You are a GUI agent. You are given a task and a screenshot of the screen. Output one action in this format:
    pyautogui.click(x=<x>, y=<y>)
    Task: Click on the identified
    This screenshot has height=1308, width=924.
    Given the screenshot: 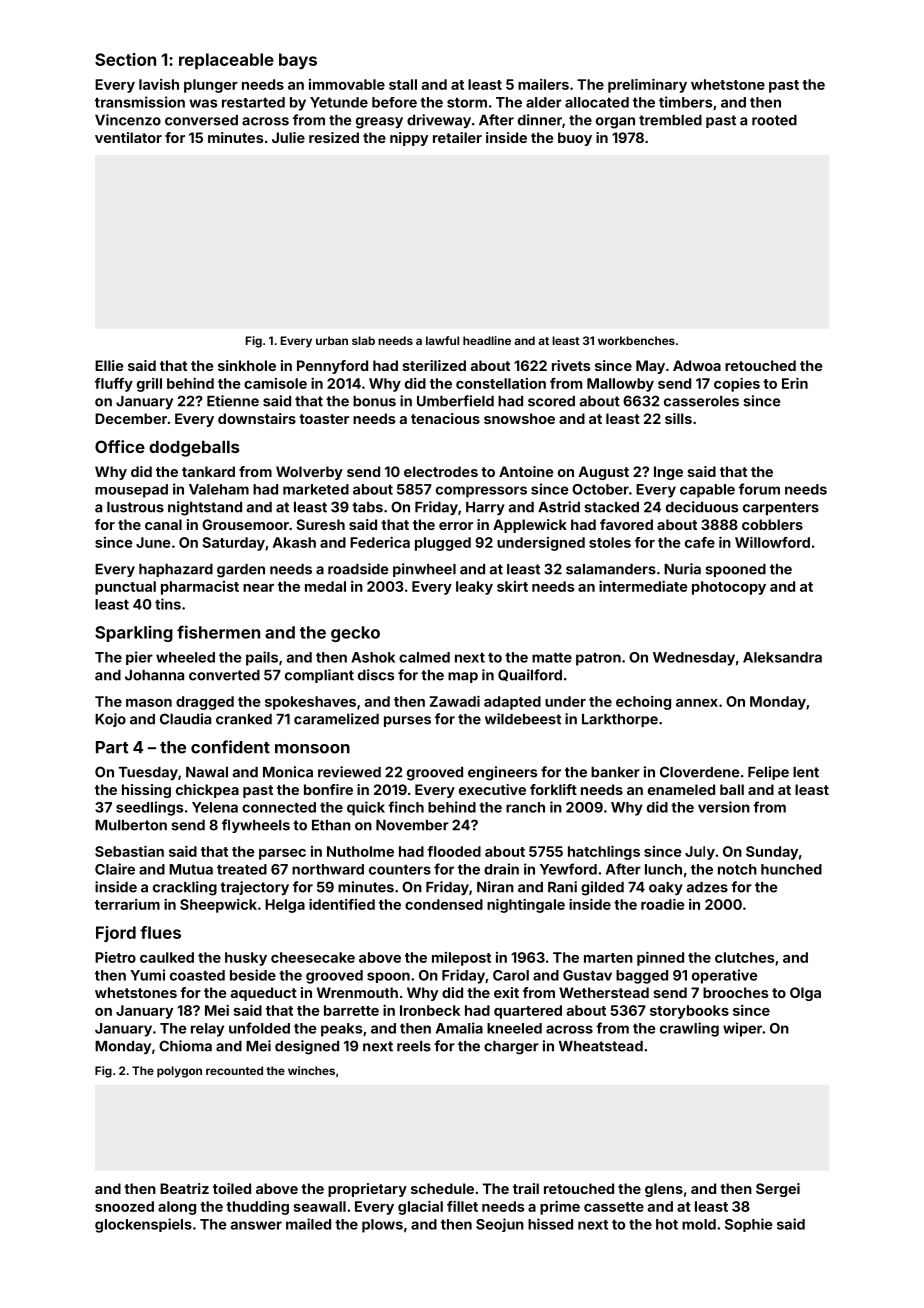 What is the action you would take?
    pyautogui.click(x=342, y=904)
